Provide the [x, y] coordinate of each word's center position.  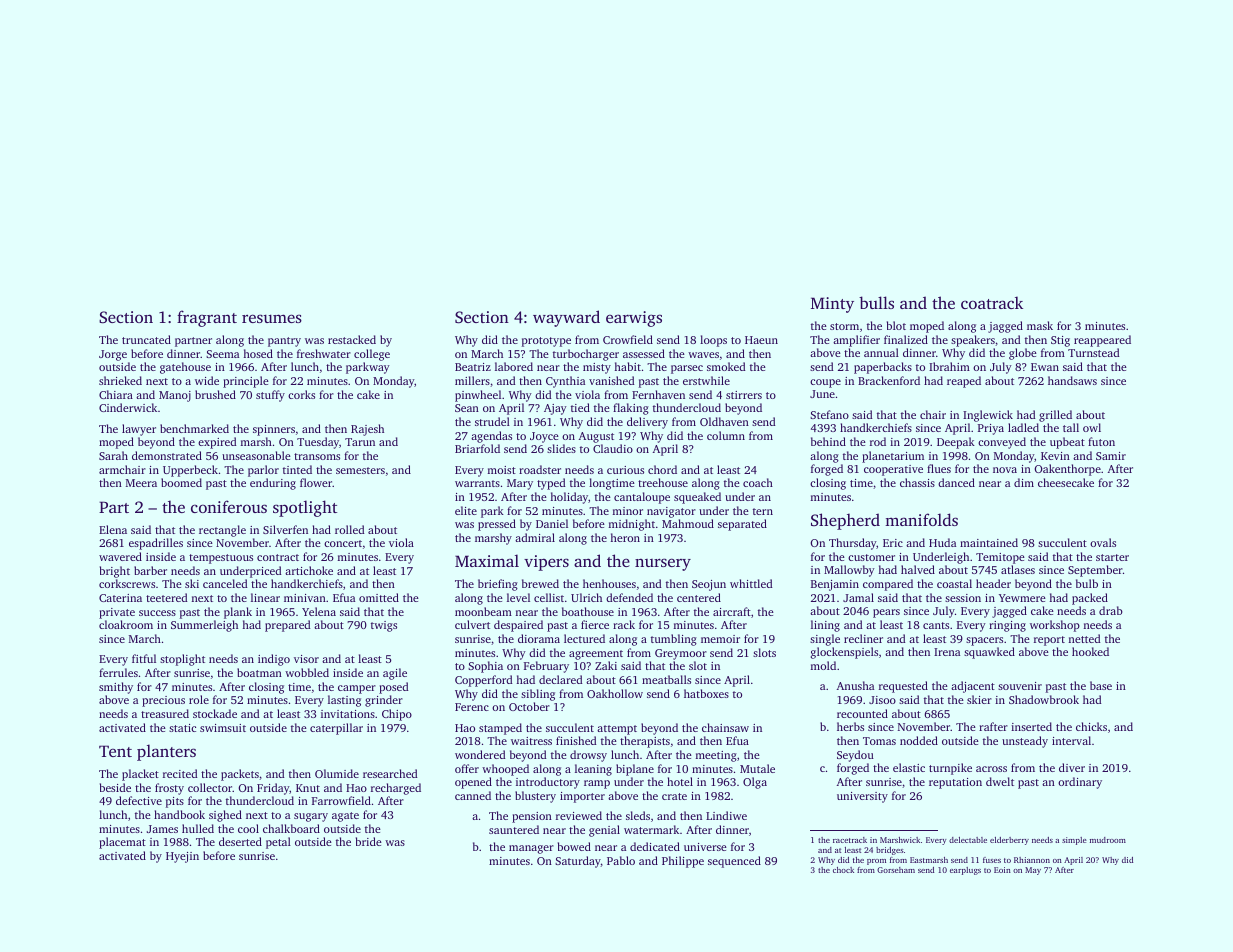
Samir [1111, 456]
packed [1090, 599]
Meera [141, 483]
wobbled [307, 672]
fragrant [207, 318]
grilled [1055, 416]
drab [1111, 610]
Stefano [829, 414]
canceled [225, 583]
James [162, 829]
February [546, 667]
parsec [687, 369]
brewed [540, 583]
